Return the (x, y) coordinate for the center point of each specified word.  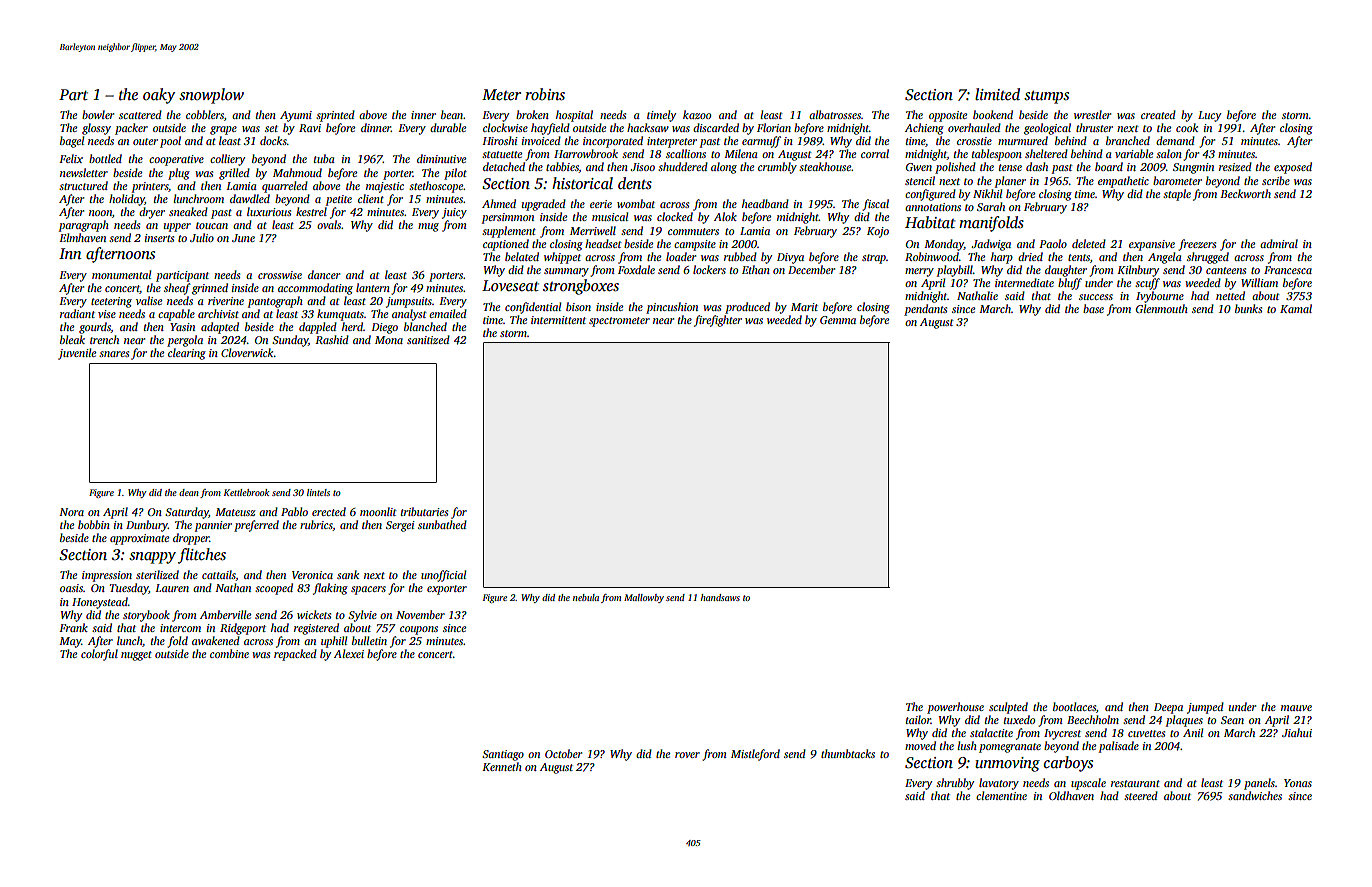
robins (545, 94)
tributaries (424, 511)
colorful (99, 655)
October (563, 753)
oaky (159, 96)
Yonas (1298, 783)
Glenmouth (1162, 308)
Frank (73, 627)
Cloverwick (247, 352)
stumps (1046, 97)
